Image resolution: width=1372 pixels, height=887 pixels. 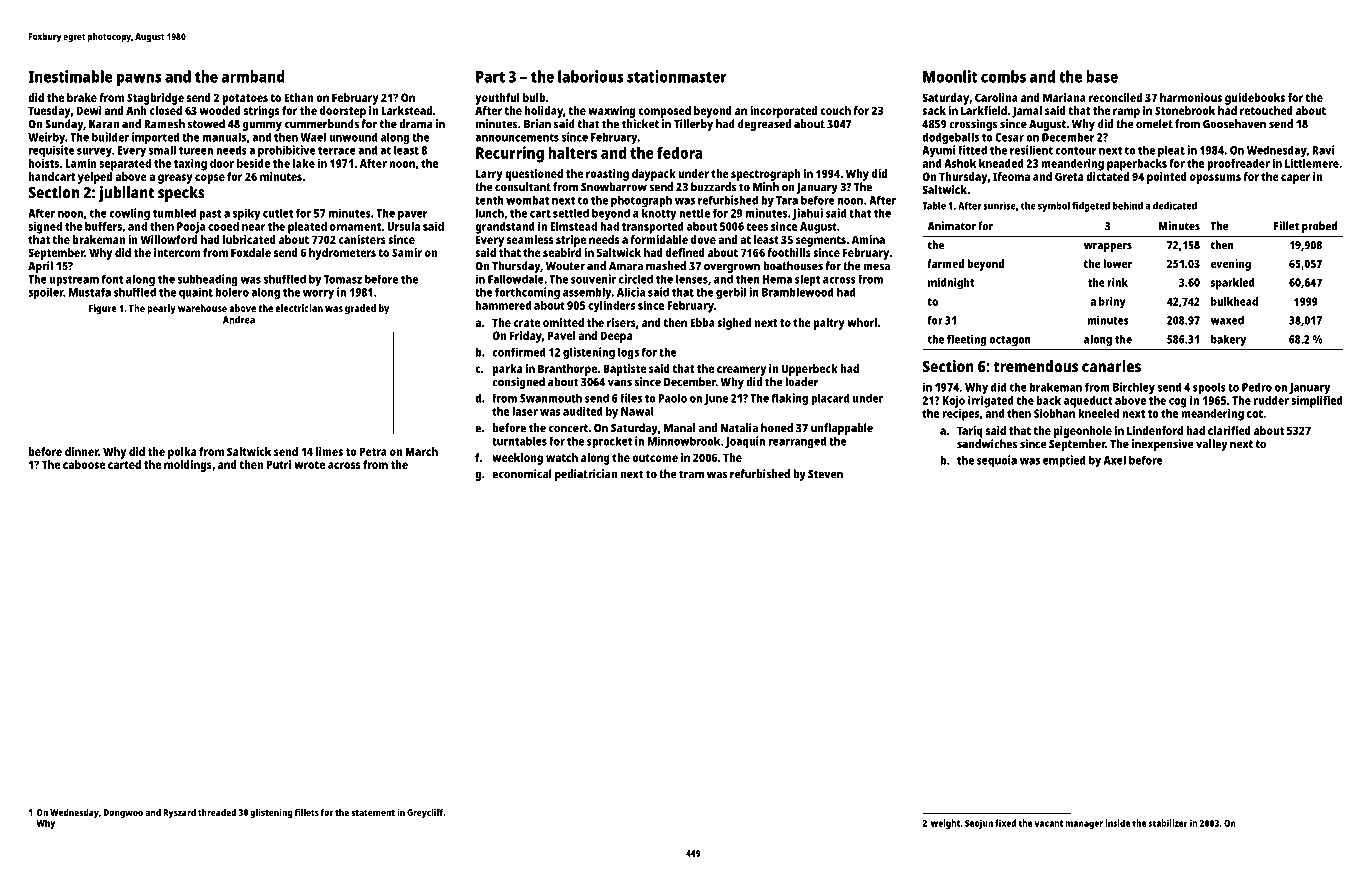 What do you see at coordinates (1102, 76) in the page?
I see `base` at bounding box center [1102, 76].
